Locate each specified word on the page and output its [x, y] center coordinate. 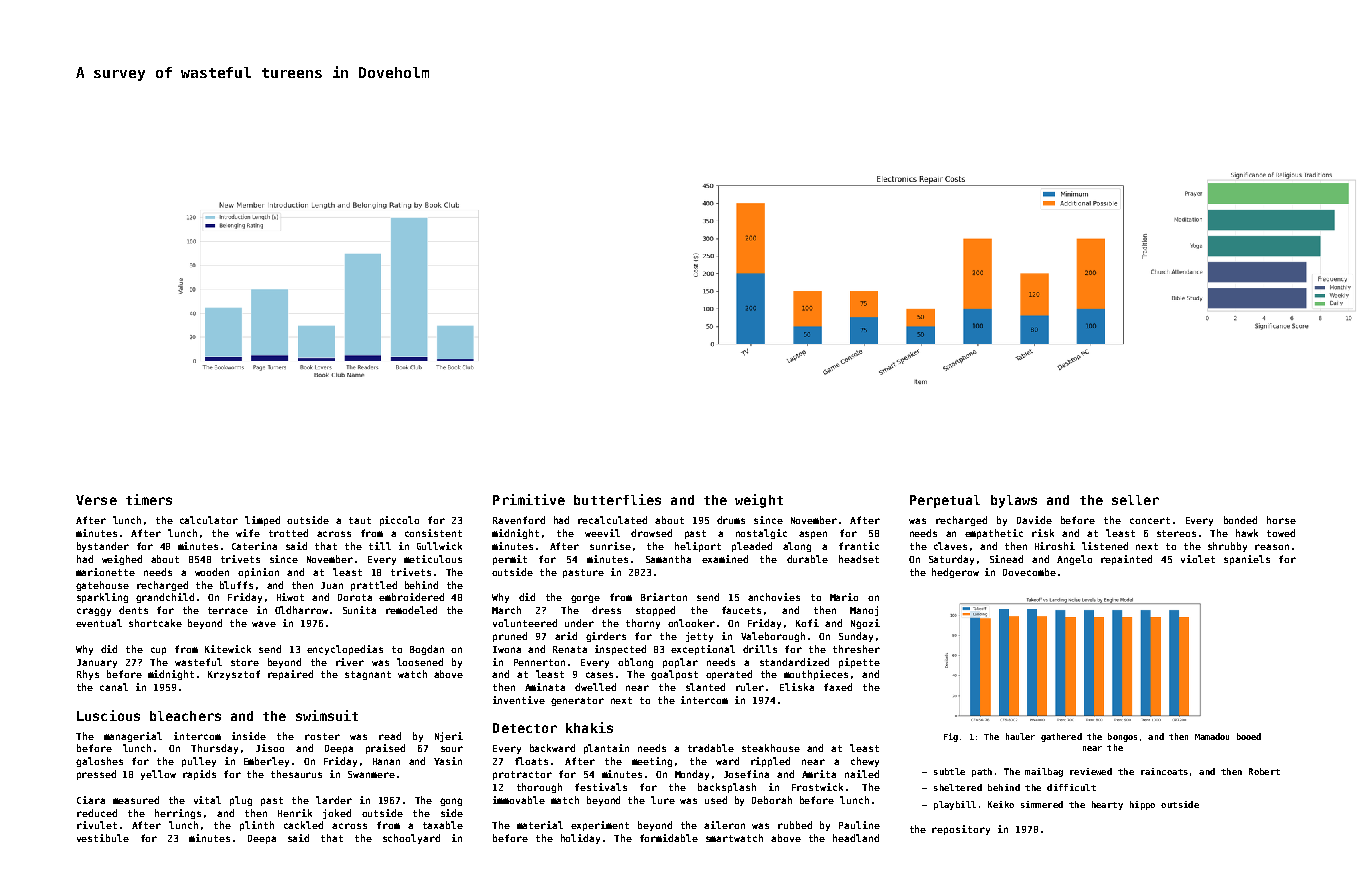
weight [759, 501]
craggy [94, 612]
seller [1135, 500]
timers [149, 499]
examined [725, 559]
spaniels [1247, 560]
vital [207, 800]
